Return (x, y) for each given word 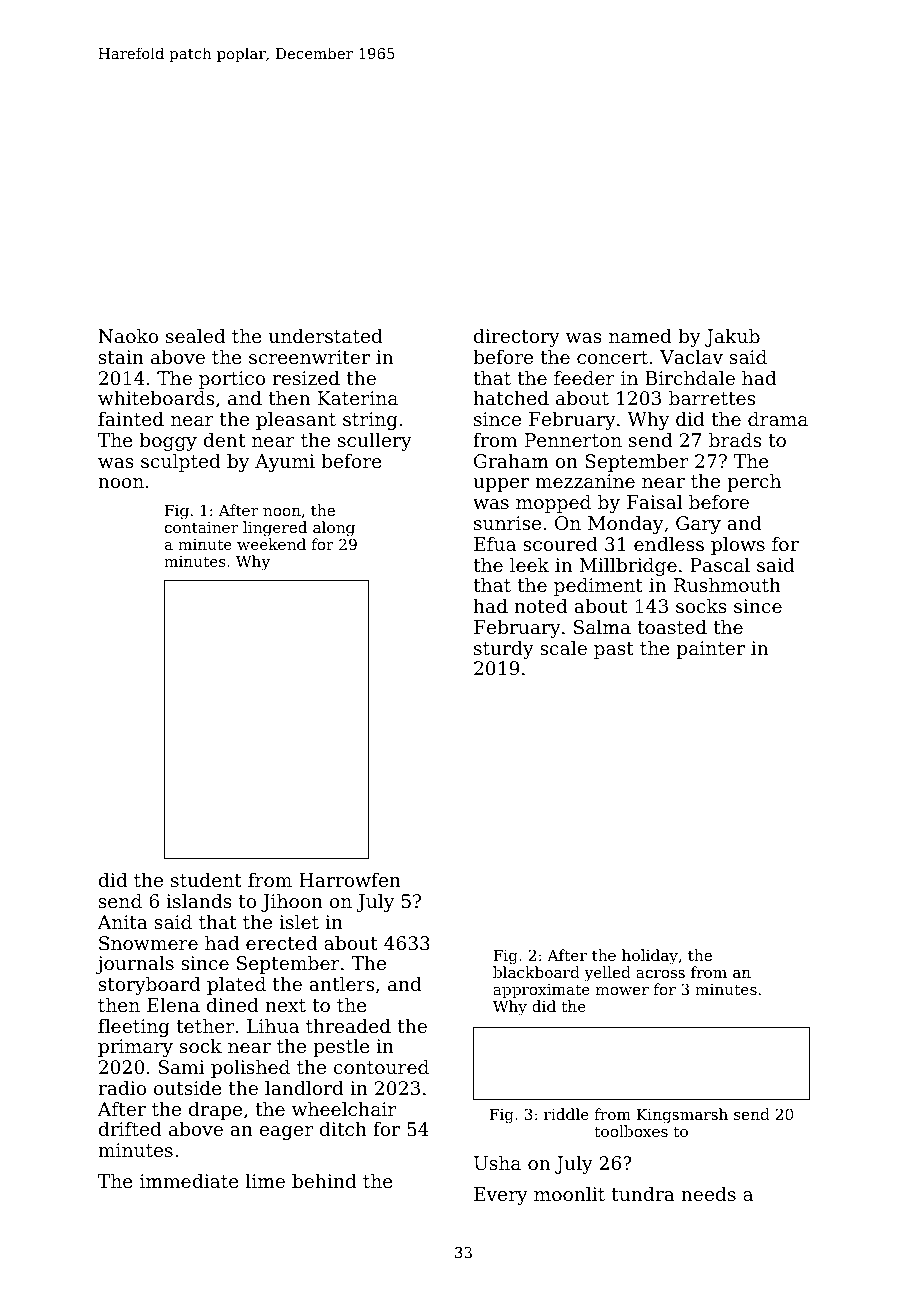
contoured (381, 1067)
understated (326, 336)
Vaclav (691, 357)
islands (199, 901)
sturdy (504, 650)
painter (711, 650)
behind (324, 1181)
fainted (131, 419)
